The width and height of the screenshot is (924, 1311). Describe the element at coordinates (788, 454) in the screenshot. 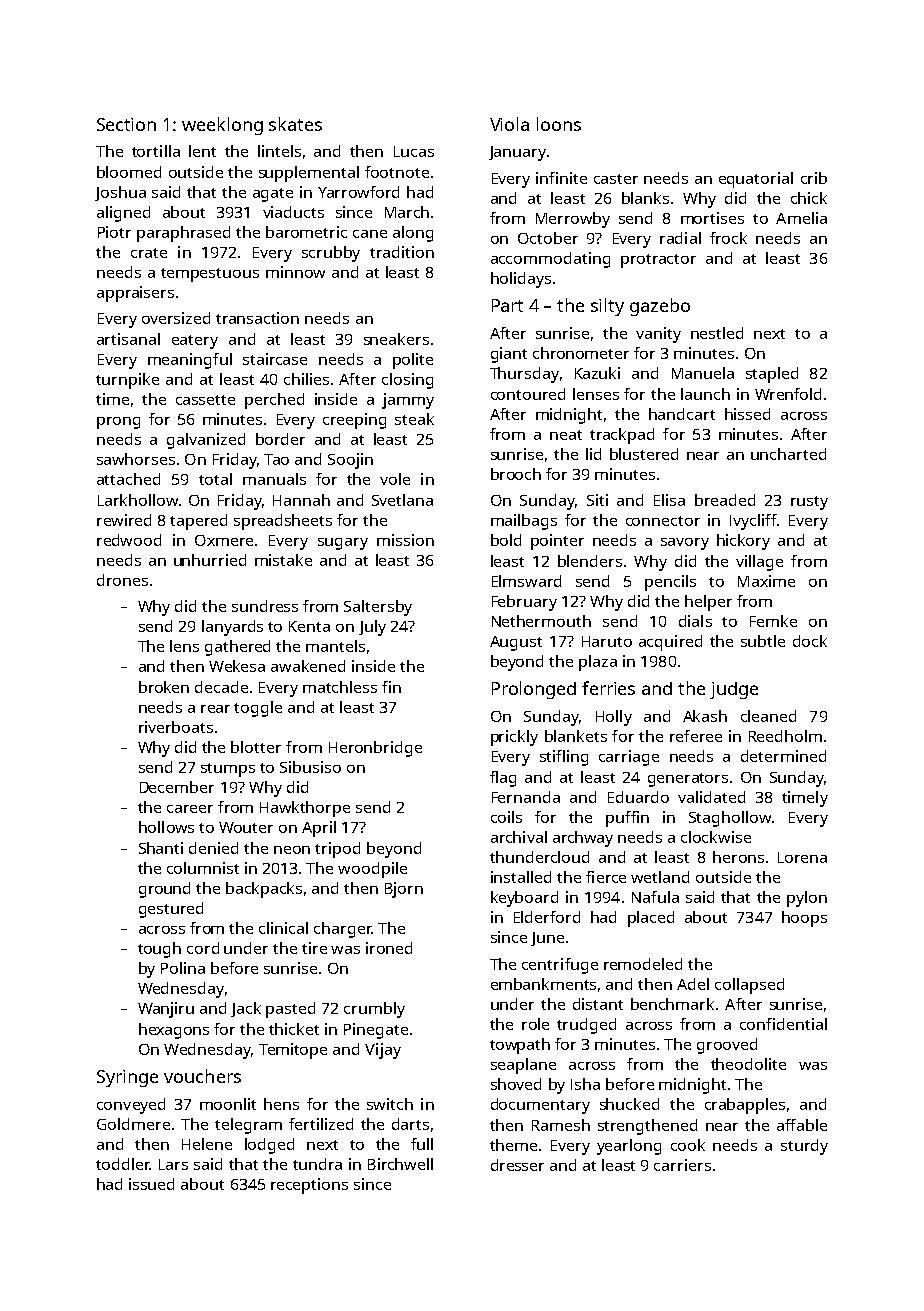

I see `uncharted` at that location.
